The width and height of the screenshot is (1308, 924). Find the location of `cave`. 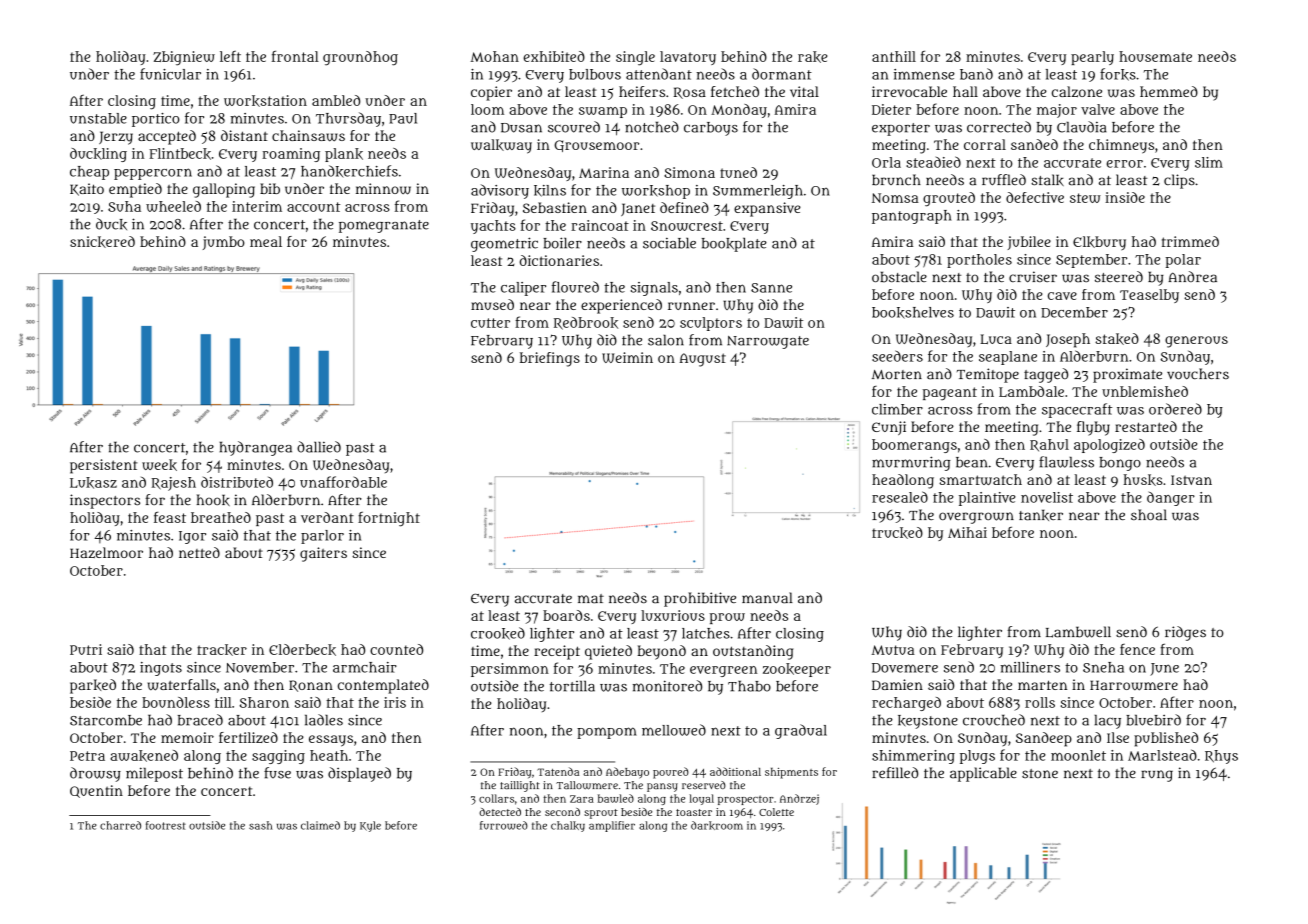

cave is located at coordinates (1062, 296).
